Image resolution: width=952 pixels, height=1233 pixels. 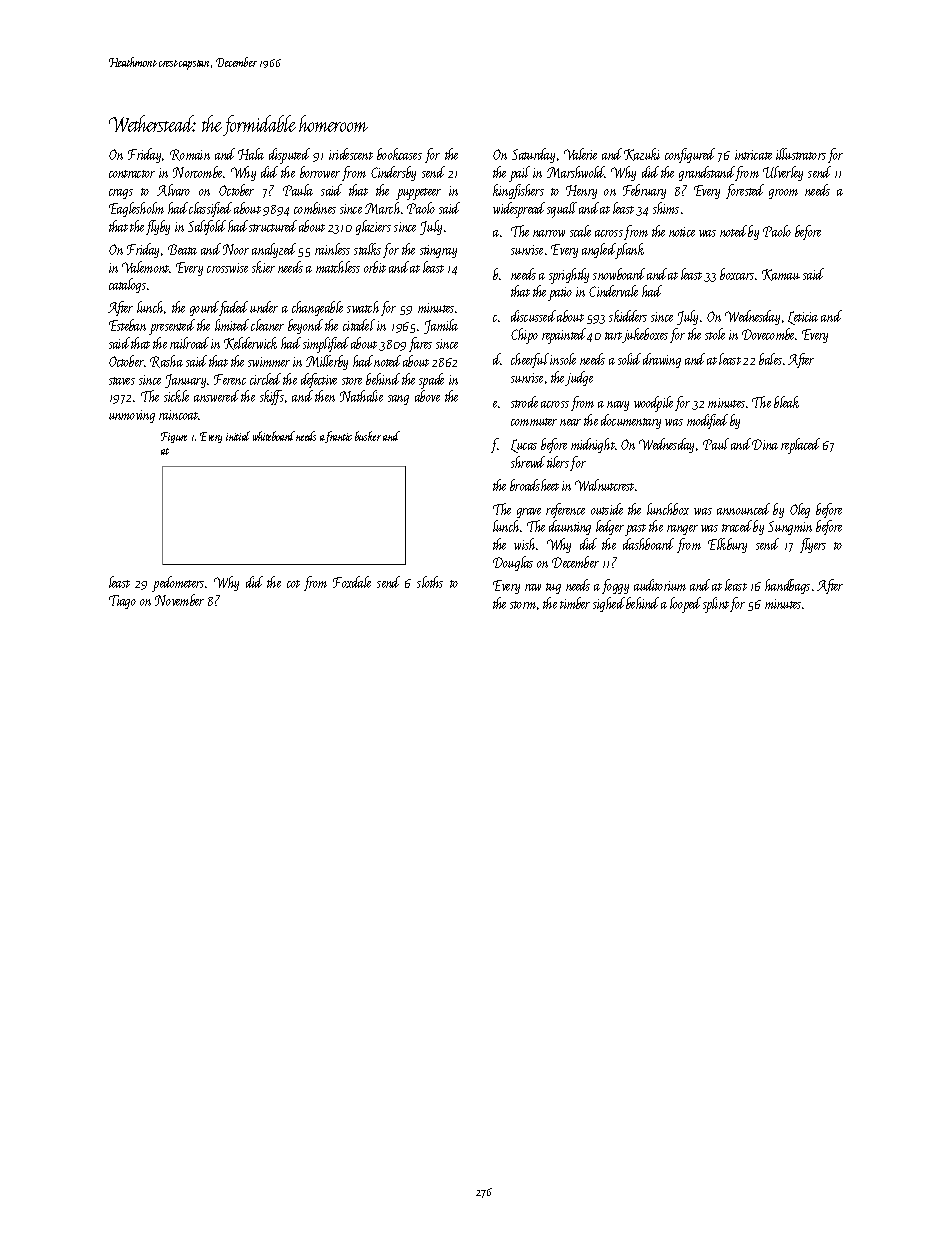 I want to click on Romain, so click(x=190, y=155).
